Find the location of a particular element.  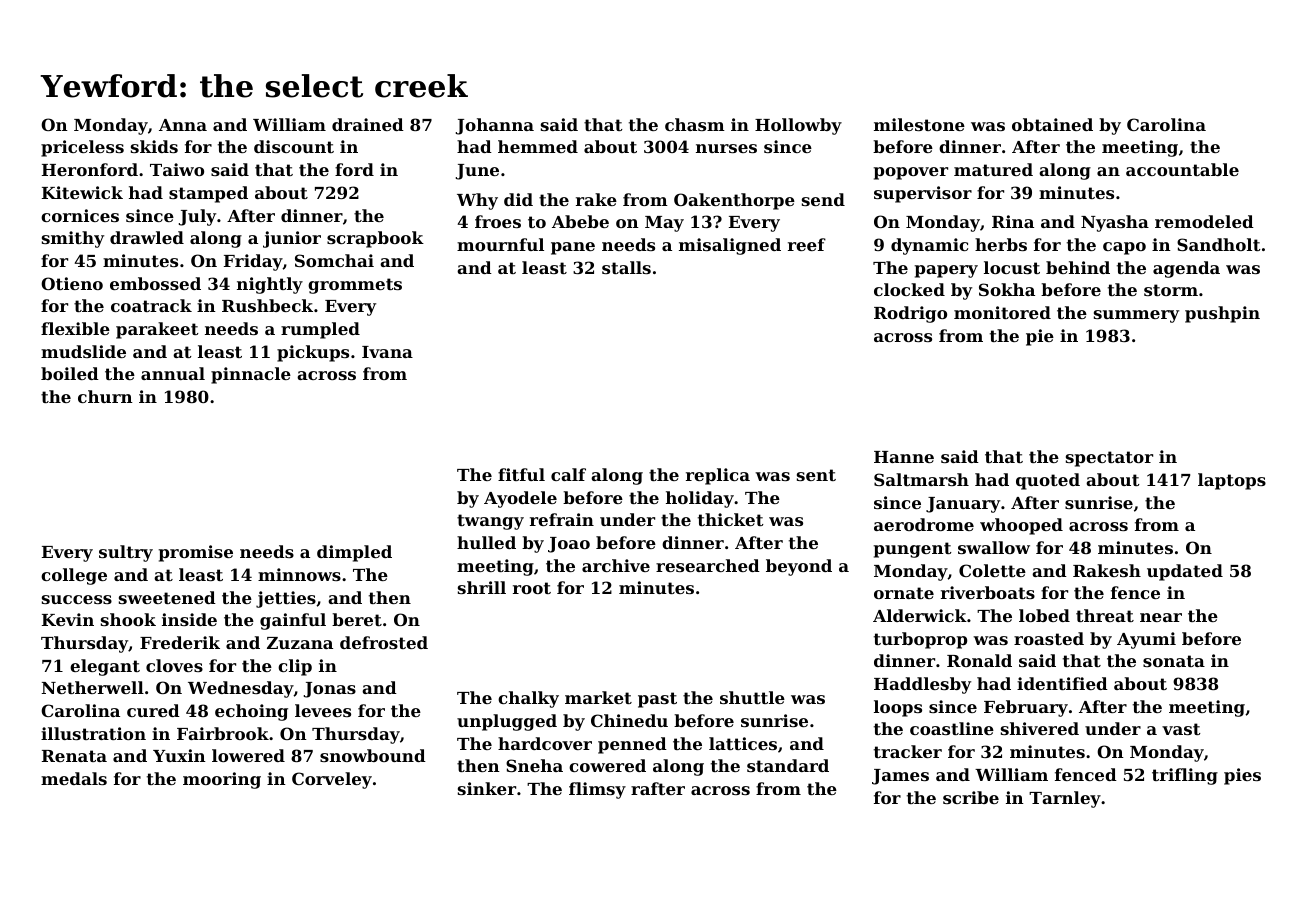

shook is located at coordinates (128, 619).
